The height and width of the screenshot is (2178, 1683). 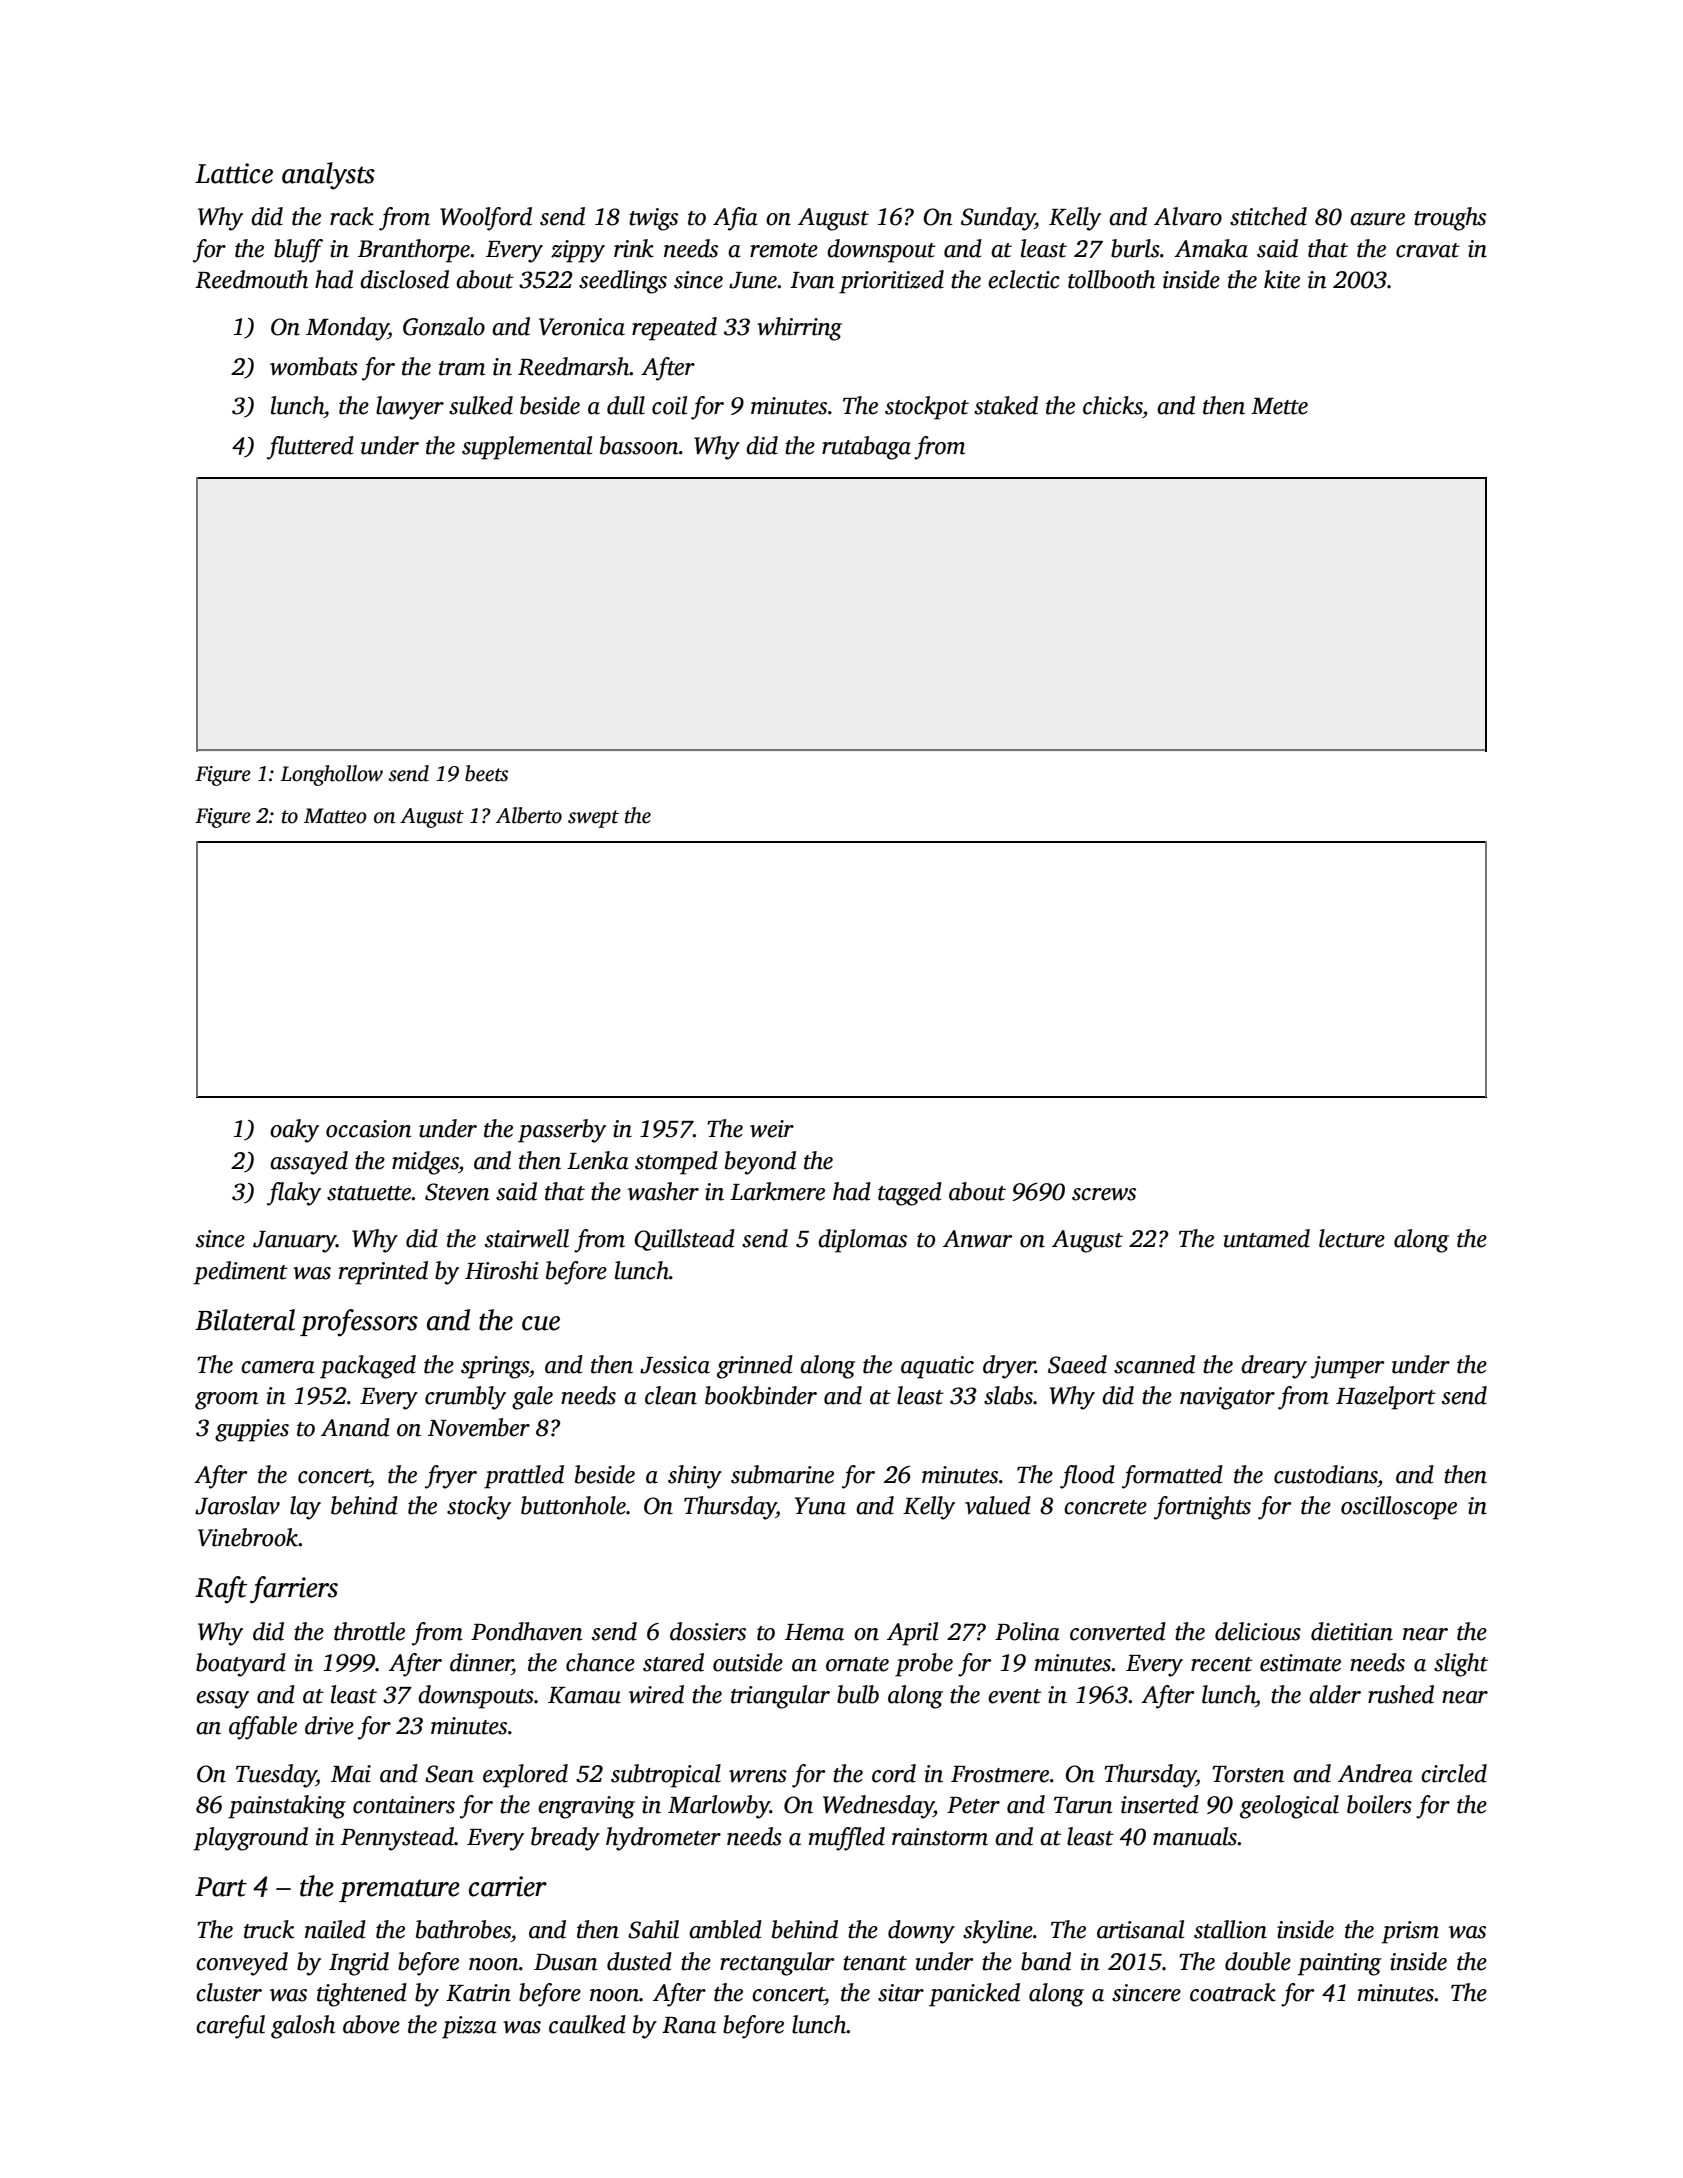 What do you see at coordinates (1027, 1631) in the screenshot?
I see `Polina` at bounding box center [1027, 1631].
